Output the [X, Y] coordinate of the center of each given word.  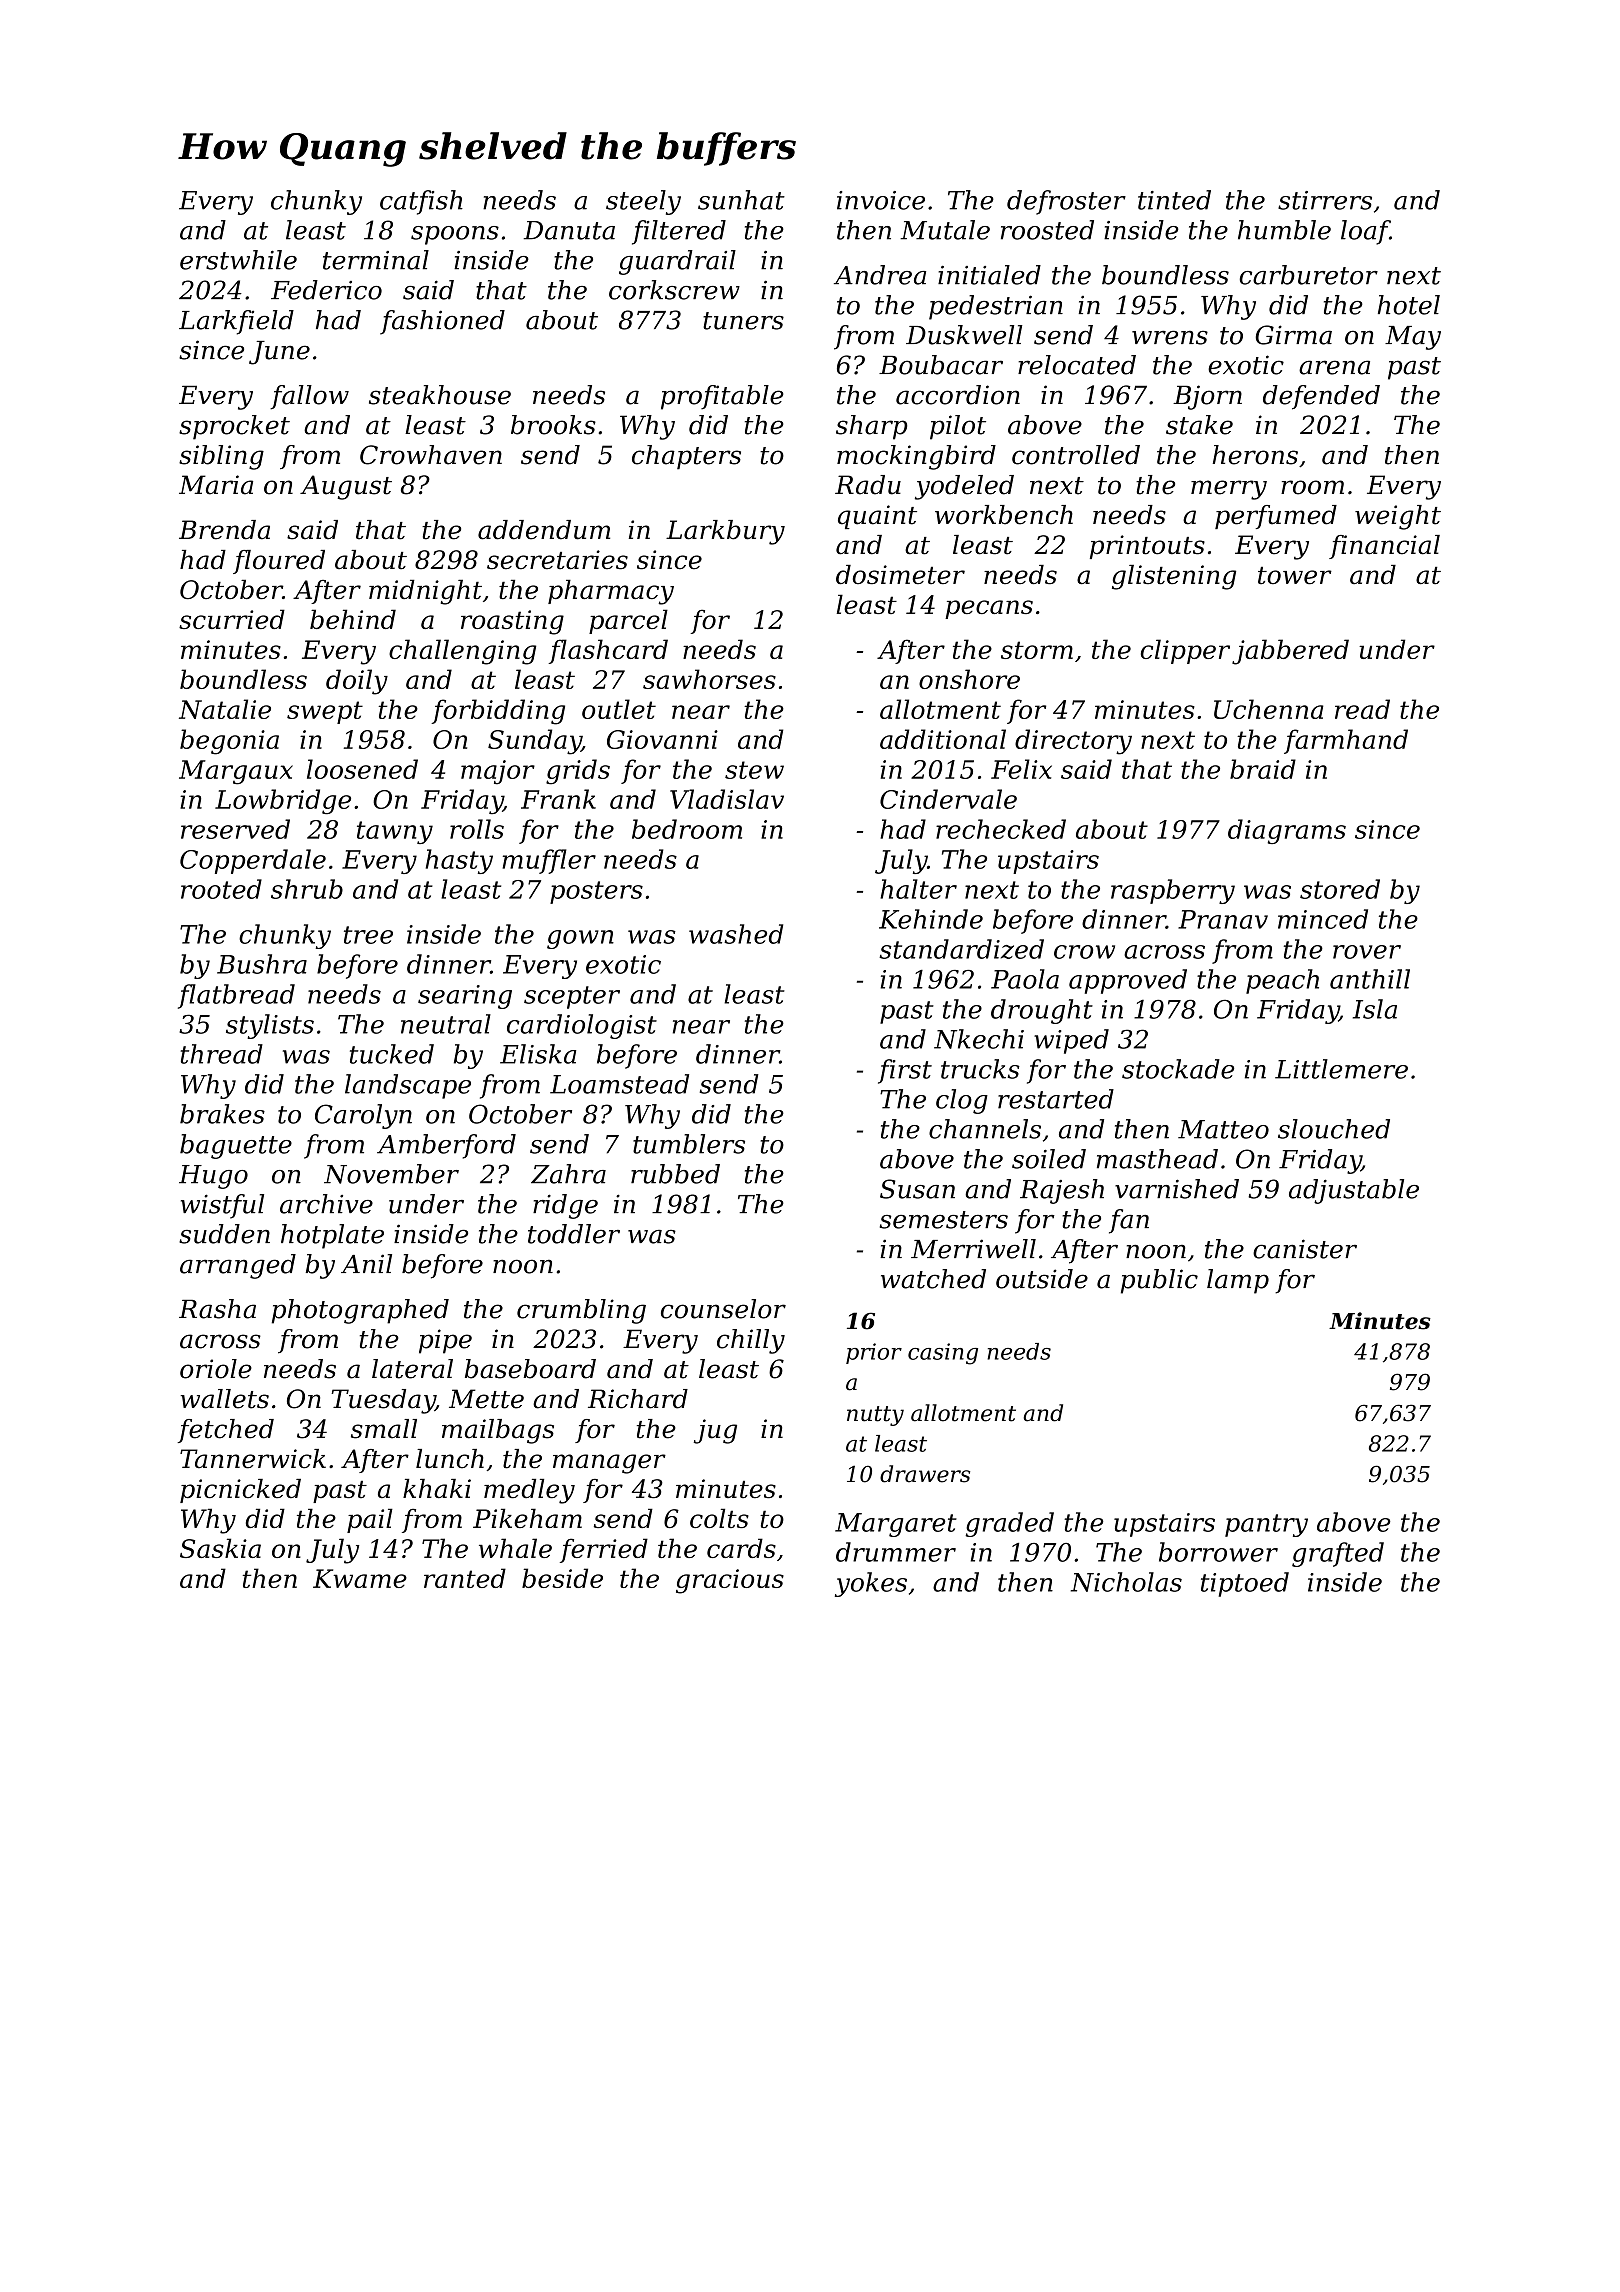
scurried [232, 619]
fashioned [442, 322]
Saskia [220, 1548]
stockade [1178, 1069]
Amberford [446, 1146]
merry [1229, 490]
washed [736, 934]
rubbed [675, 1174]
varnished [1177, 1189]
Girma [1293, 335]
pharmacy [611, 592]
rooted [221, 889]
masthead [1157, 1159]
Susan [917, 1189]
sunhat [741, 200]
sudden [224, 1234]
